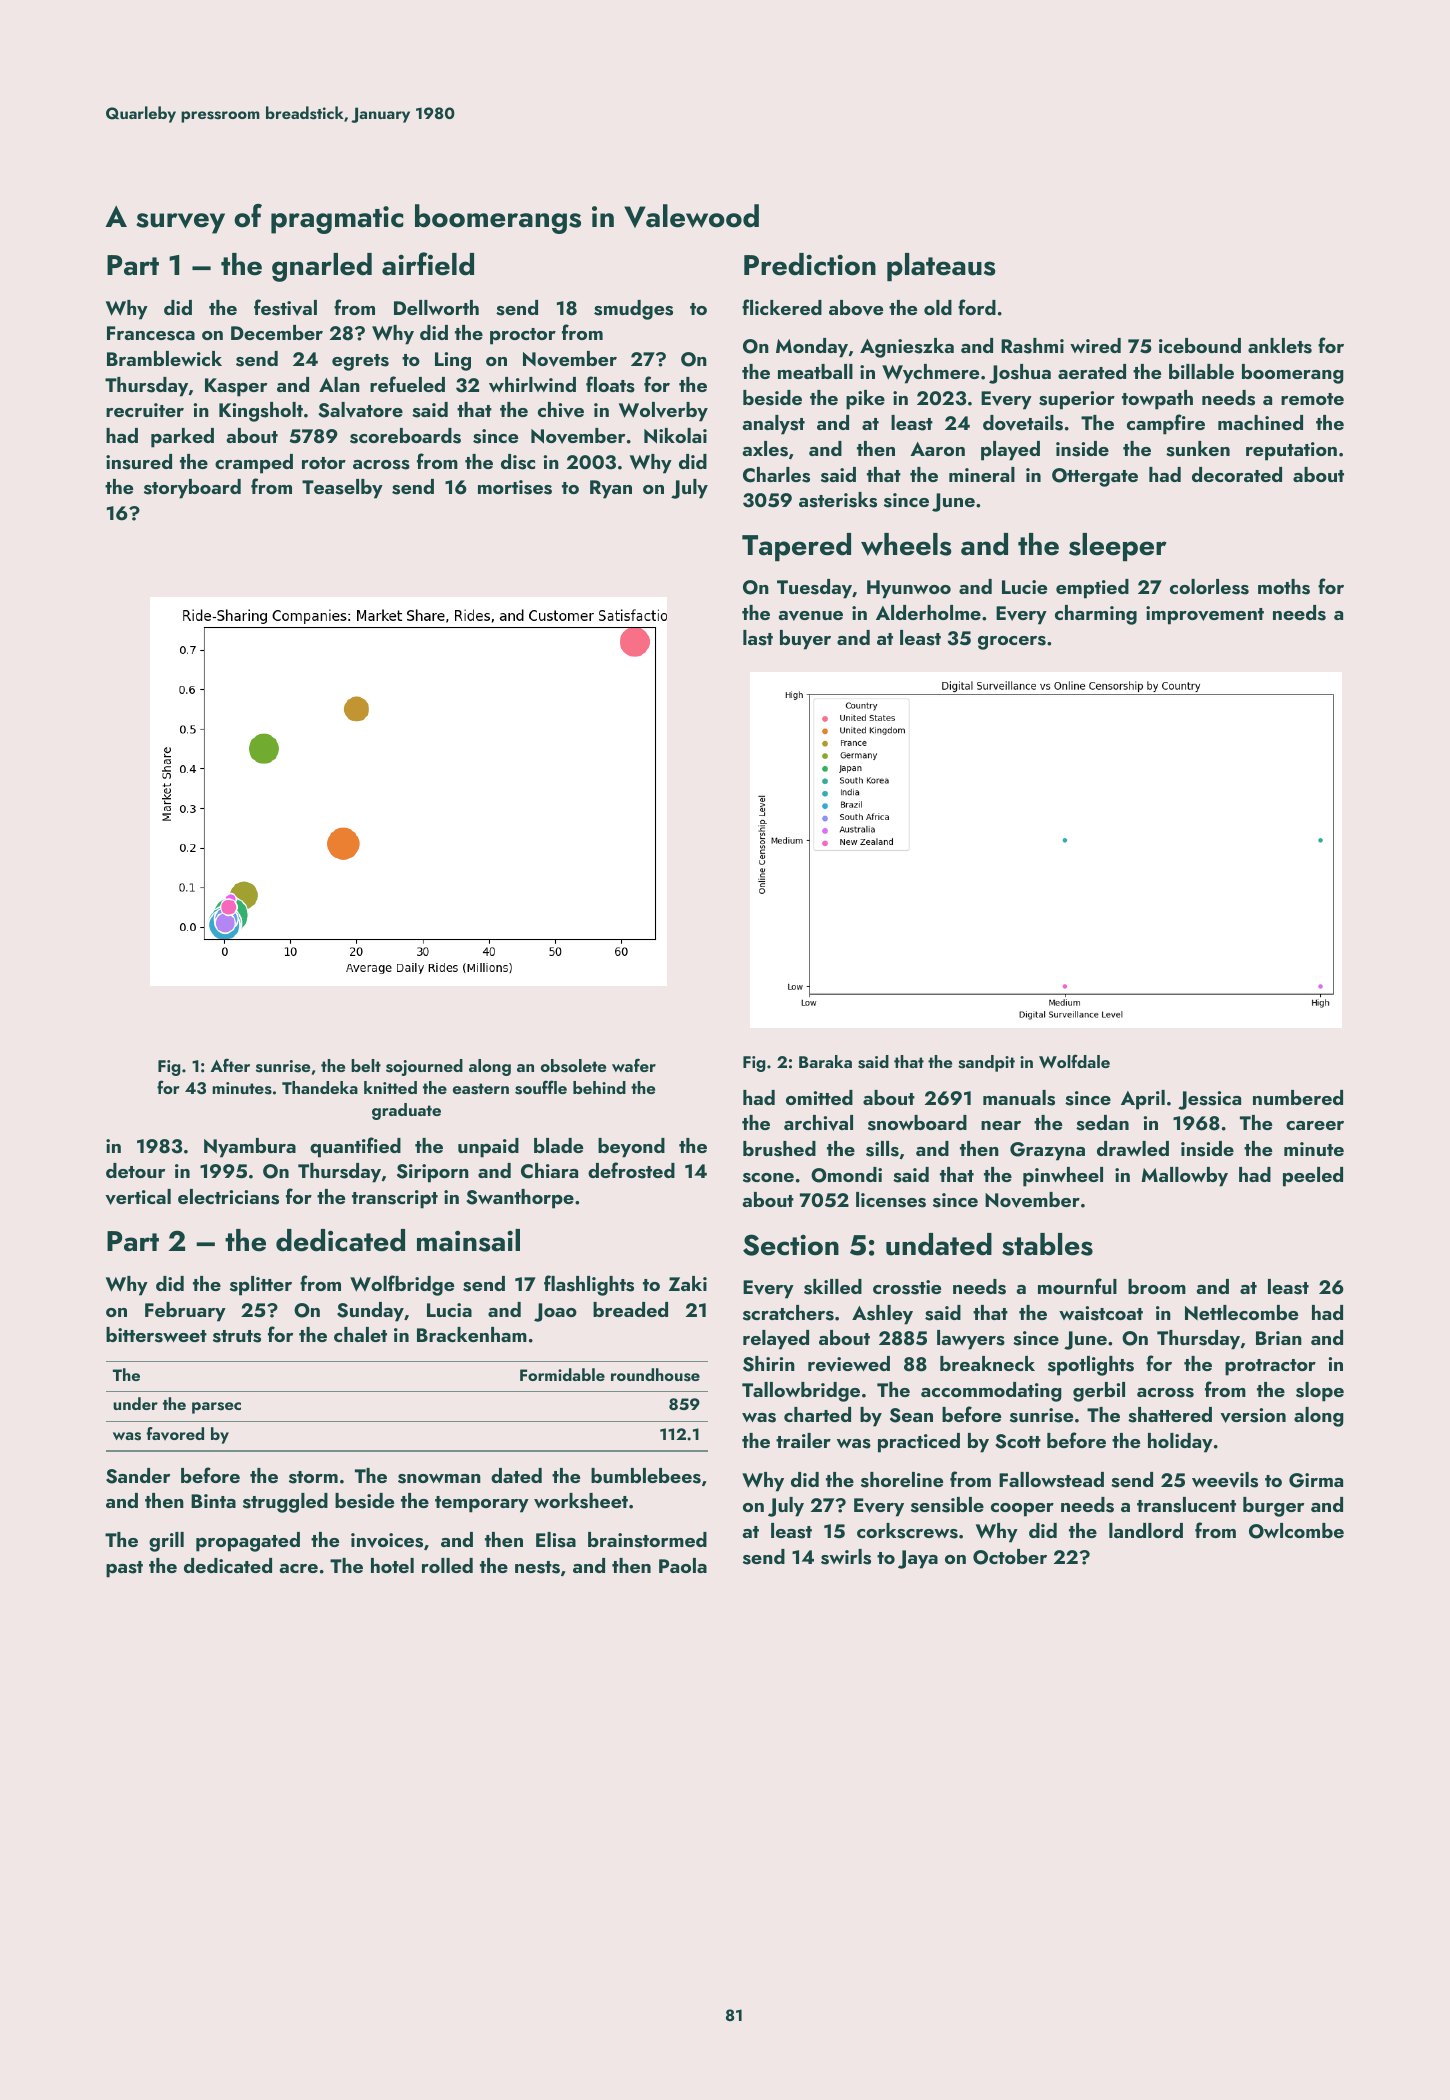 This document has width=1450, height=2100. What do you see at coordinates (285, 1503) in the document?
I see `struggled` at bounding box center [285, 1503].
